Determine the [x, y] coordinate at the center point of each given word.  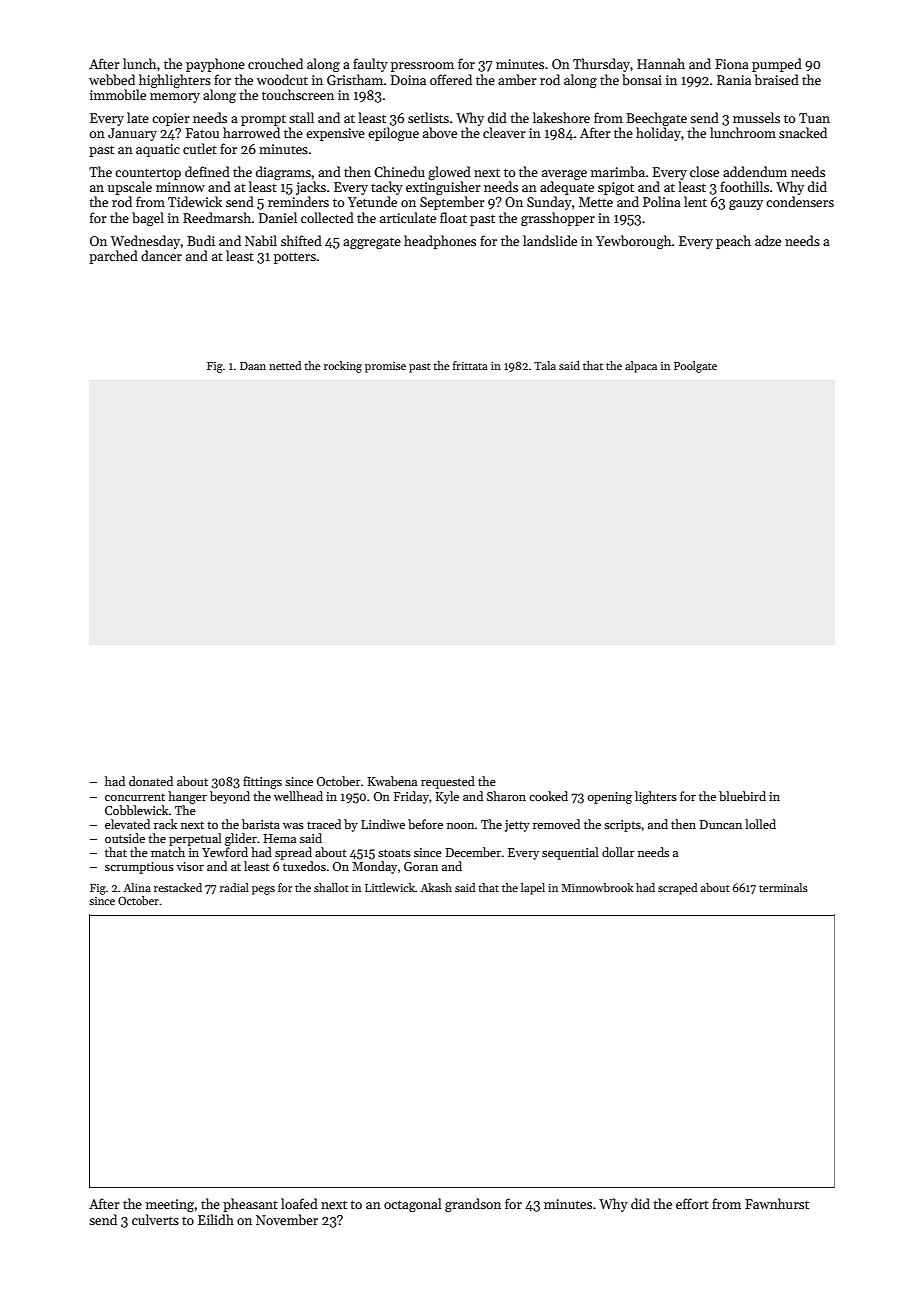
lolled [760, 824]
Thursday [601, 65]
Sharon [506, 796]
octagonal [413, 1205]
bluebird [742, 796]
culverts [155, 1219]
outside [125, 838]
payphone [215, 65]
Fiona [732, 64]
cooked [548, 796]
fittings [262, 782]
